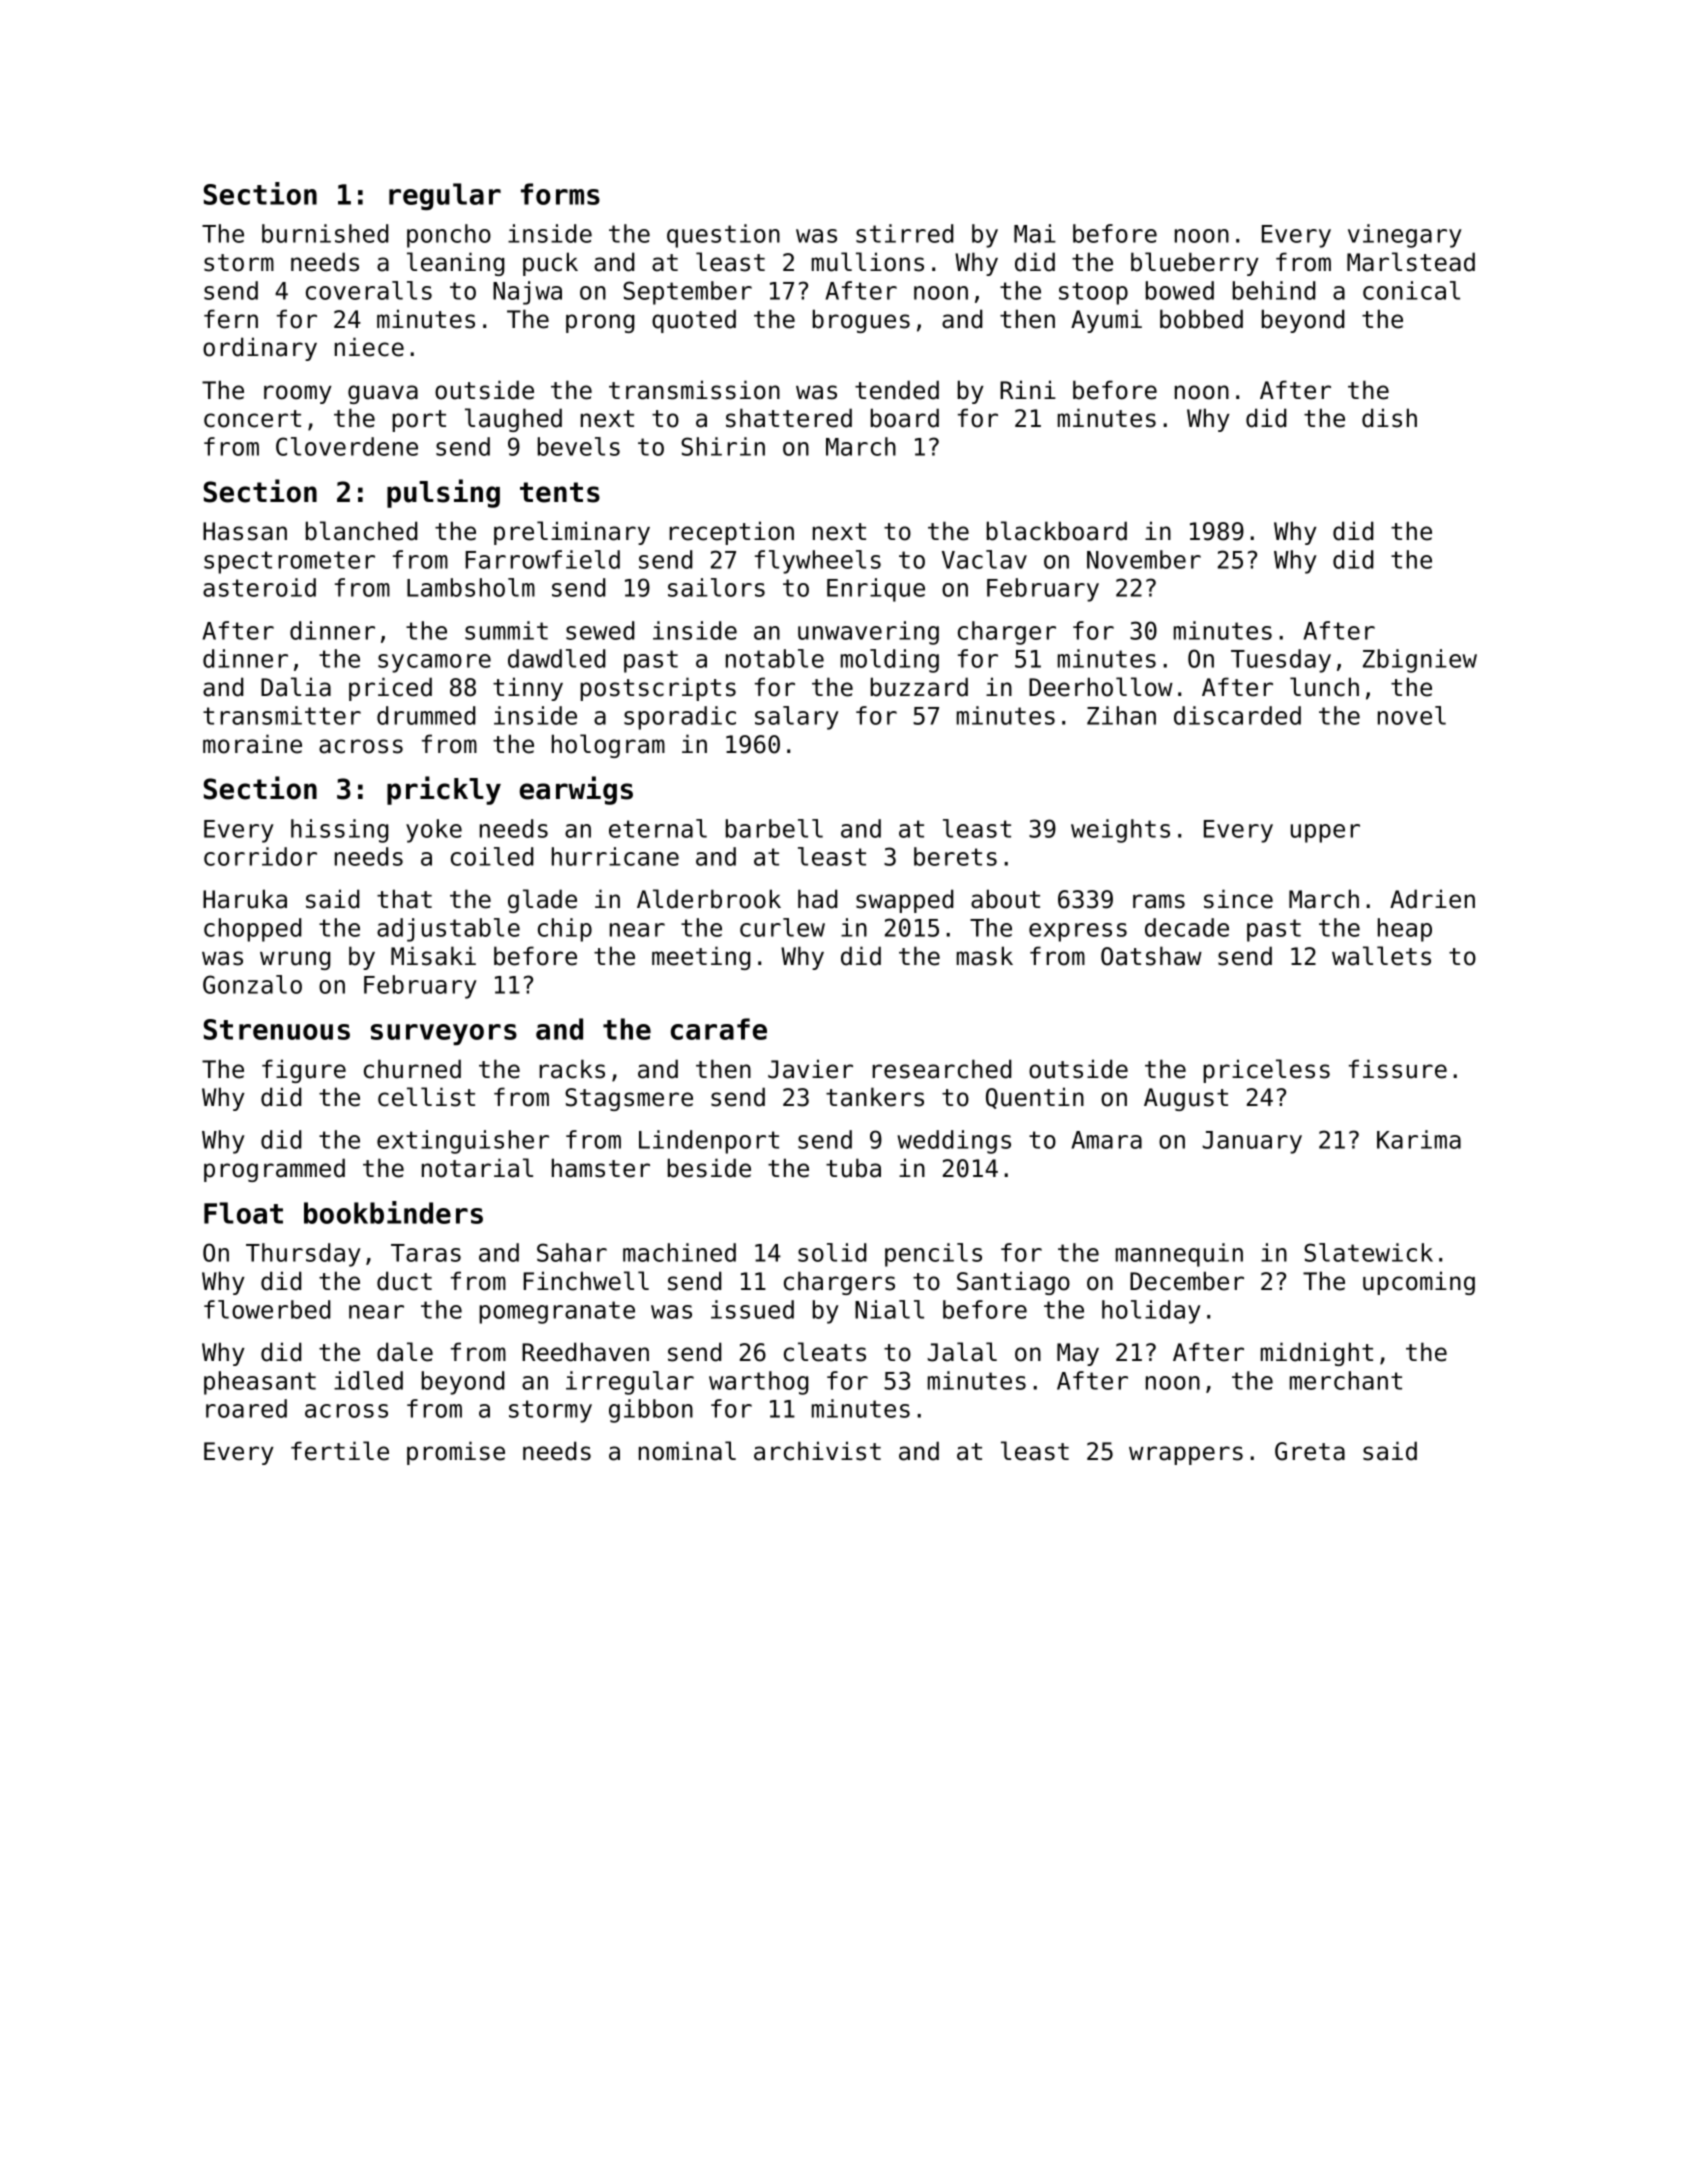 This image has height=2178, width=1683. Describe the element at coordinates (1201, 319) in the image. I see `bobbed` at that location.
